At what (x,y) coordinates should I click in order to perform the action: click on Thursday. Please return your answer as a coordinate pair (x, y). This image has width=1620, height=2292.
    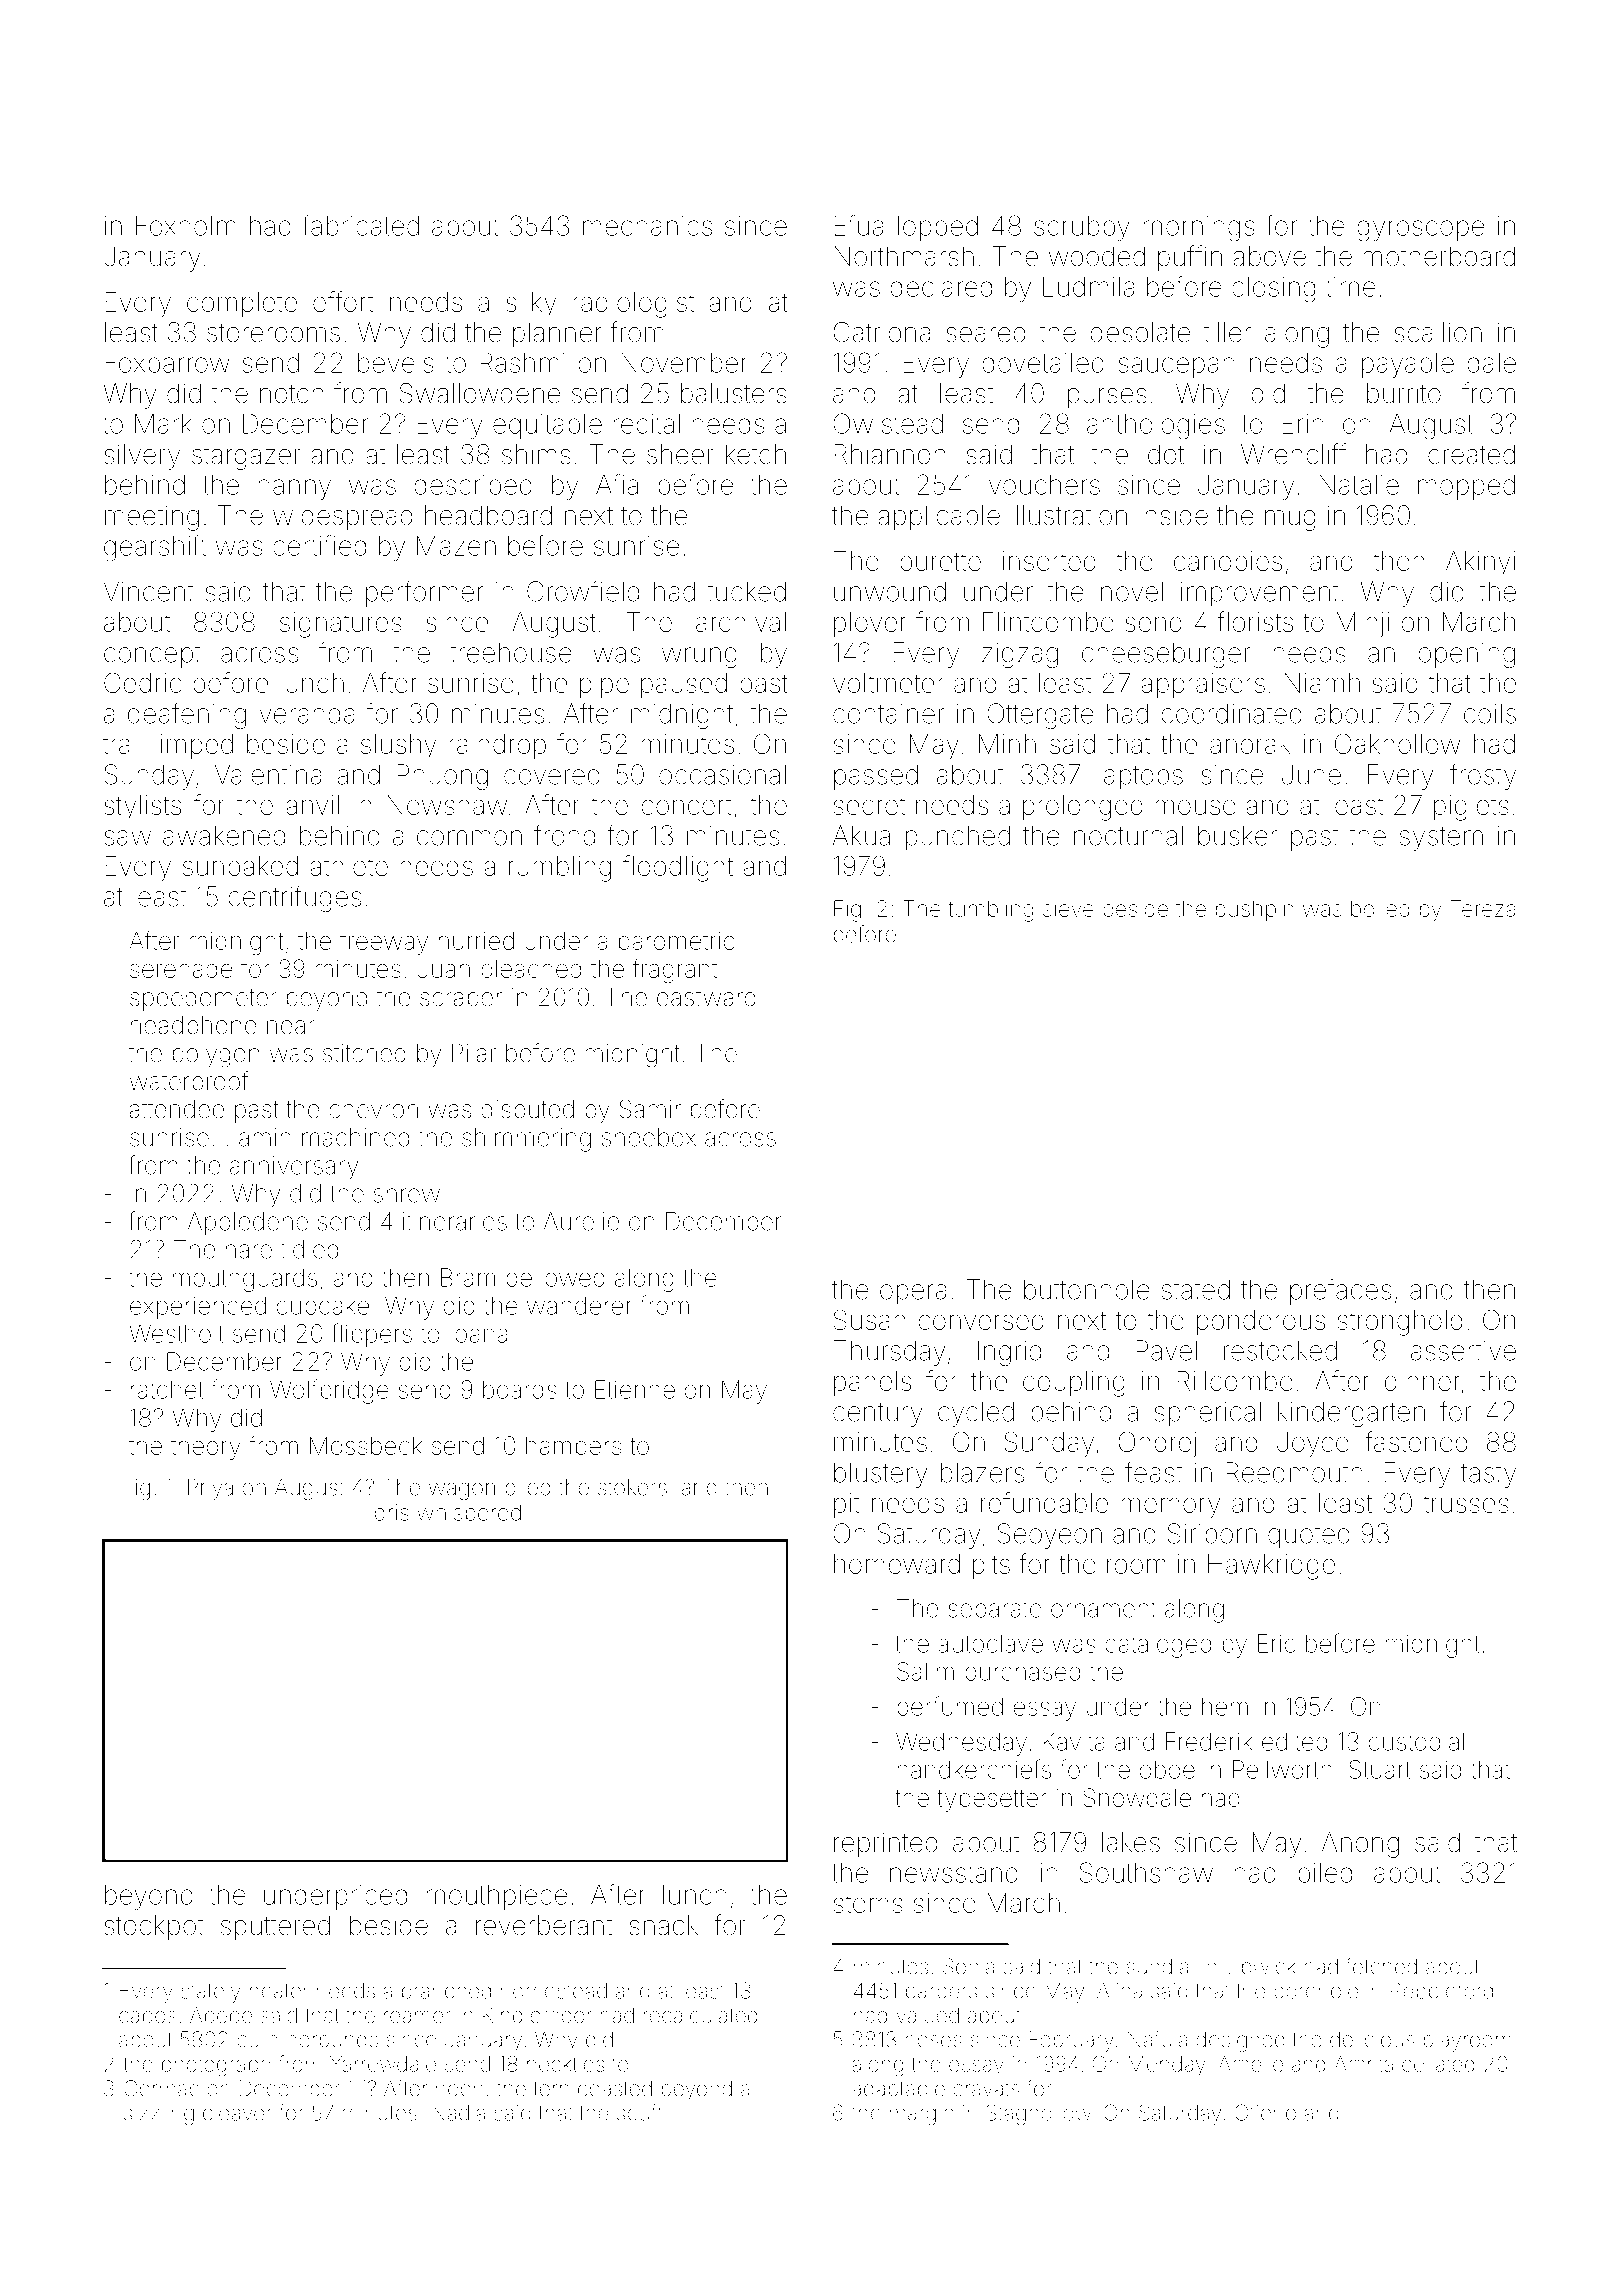
    Looking at the image, I should click on (889, 1353).
